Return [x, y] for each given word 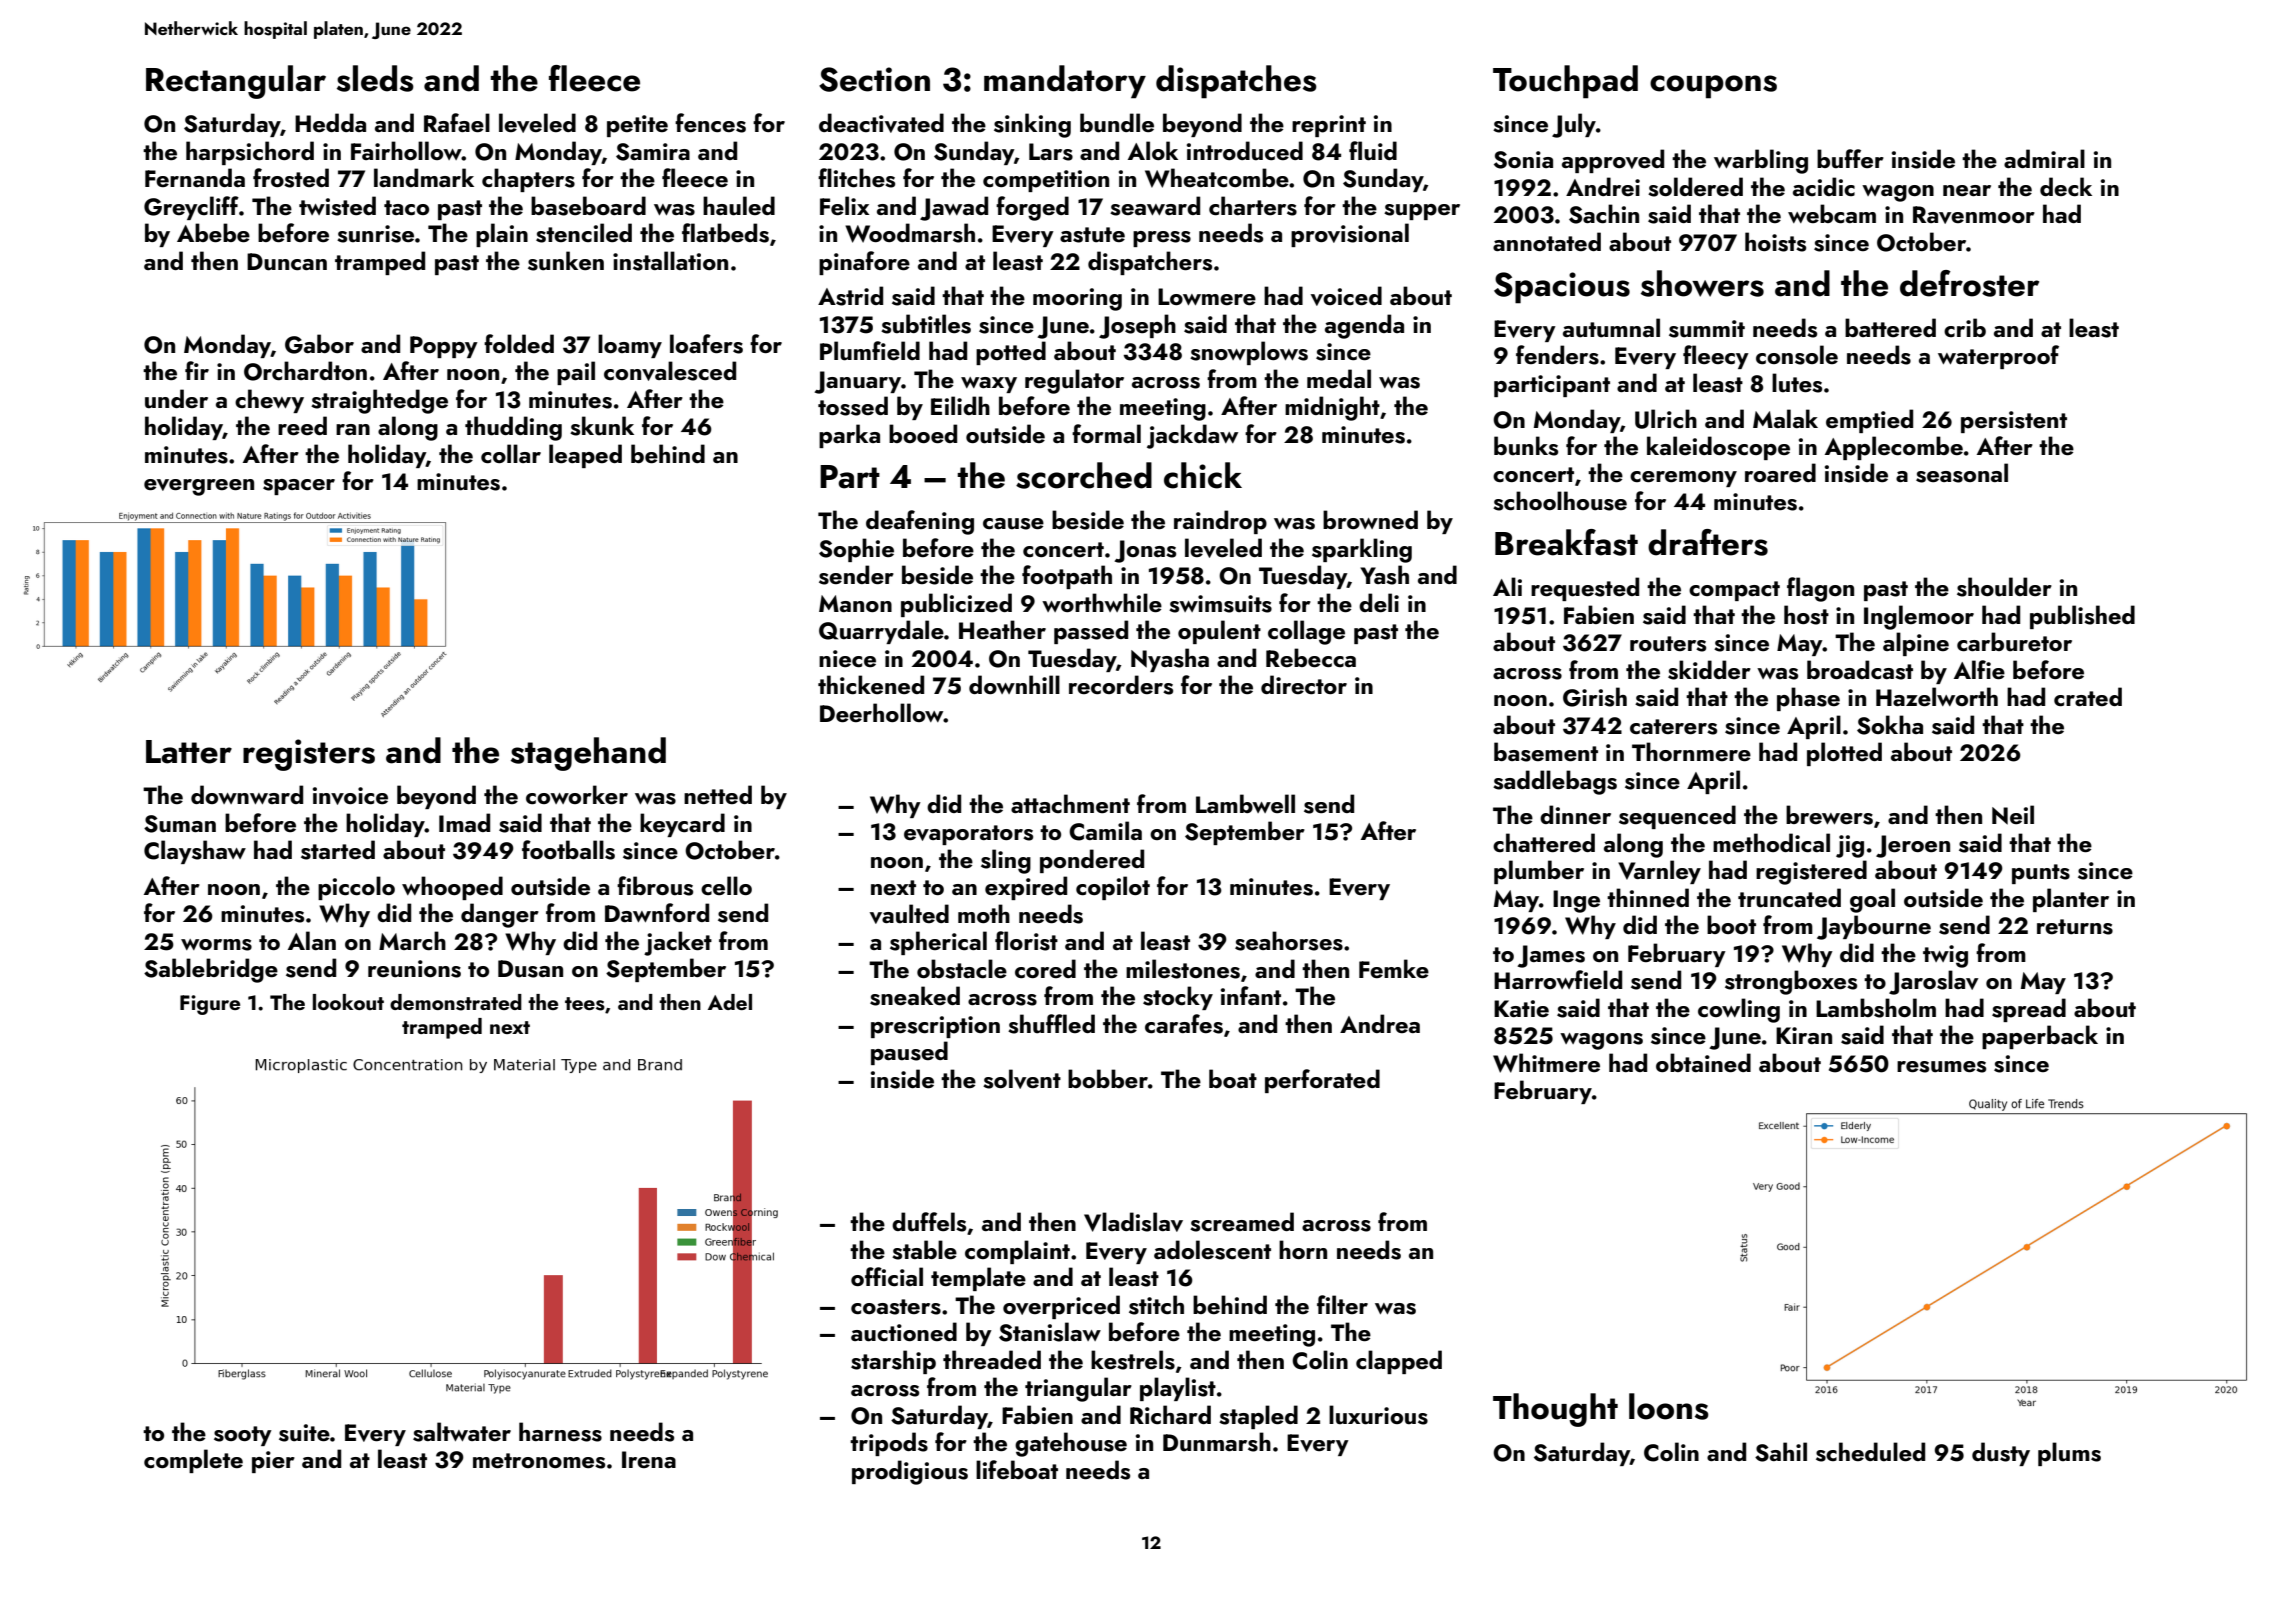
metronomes [539, 1461]
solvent [1022, 1079]
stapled [1258, 1417]
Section [874, 79]
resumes [1941, 1067]
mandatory [1065, 82]
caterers [1673, 727]
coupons [1713, 87]
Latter [189, 752]
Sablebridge [211, 970]
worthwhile [1102, 602]
